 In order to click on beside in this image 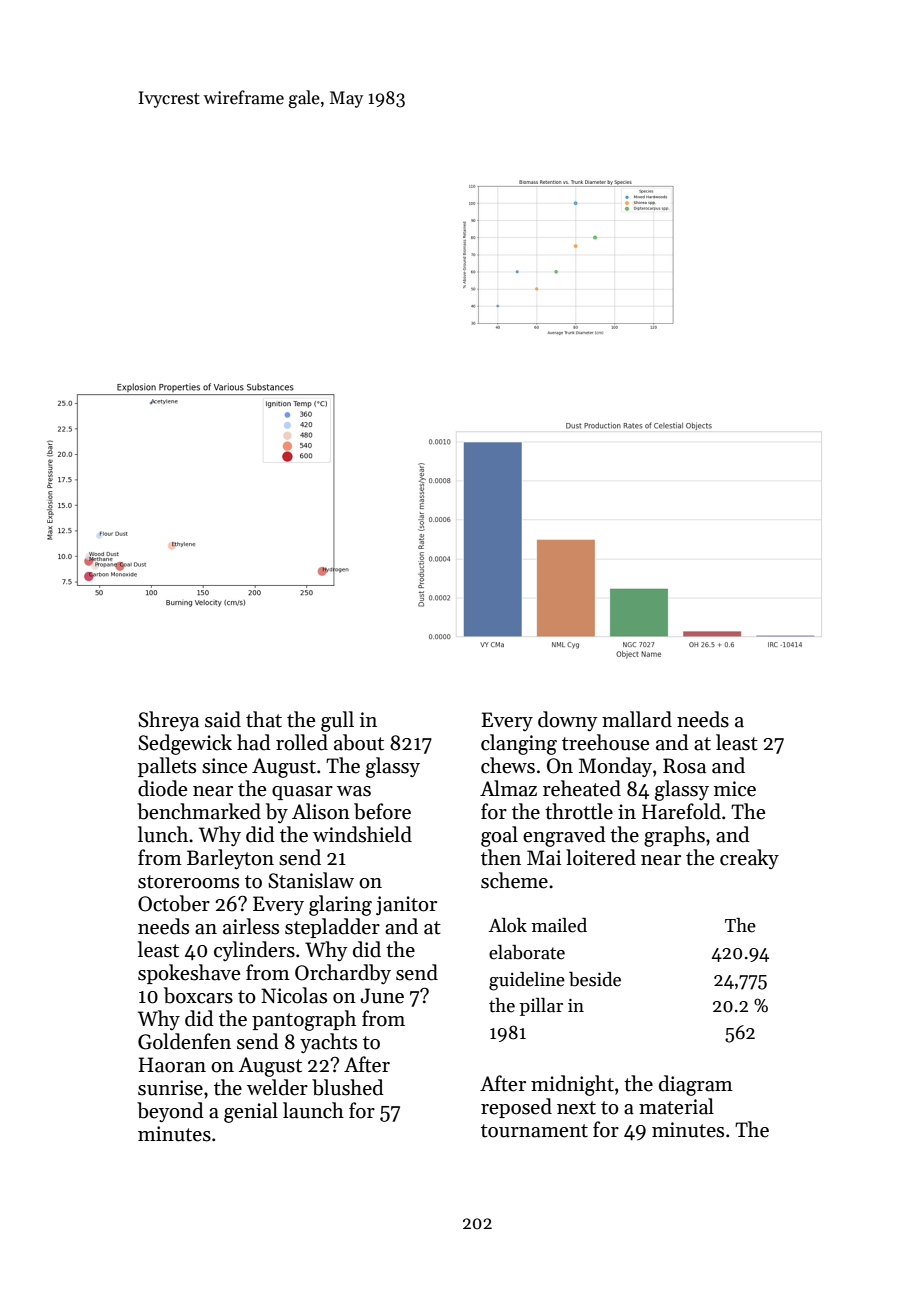, I will do `click(595, 979)`.
